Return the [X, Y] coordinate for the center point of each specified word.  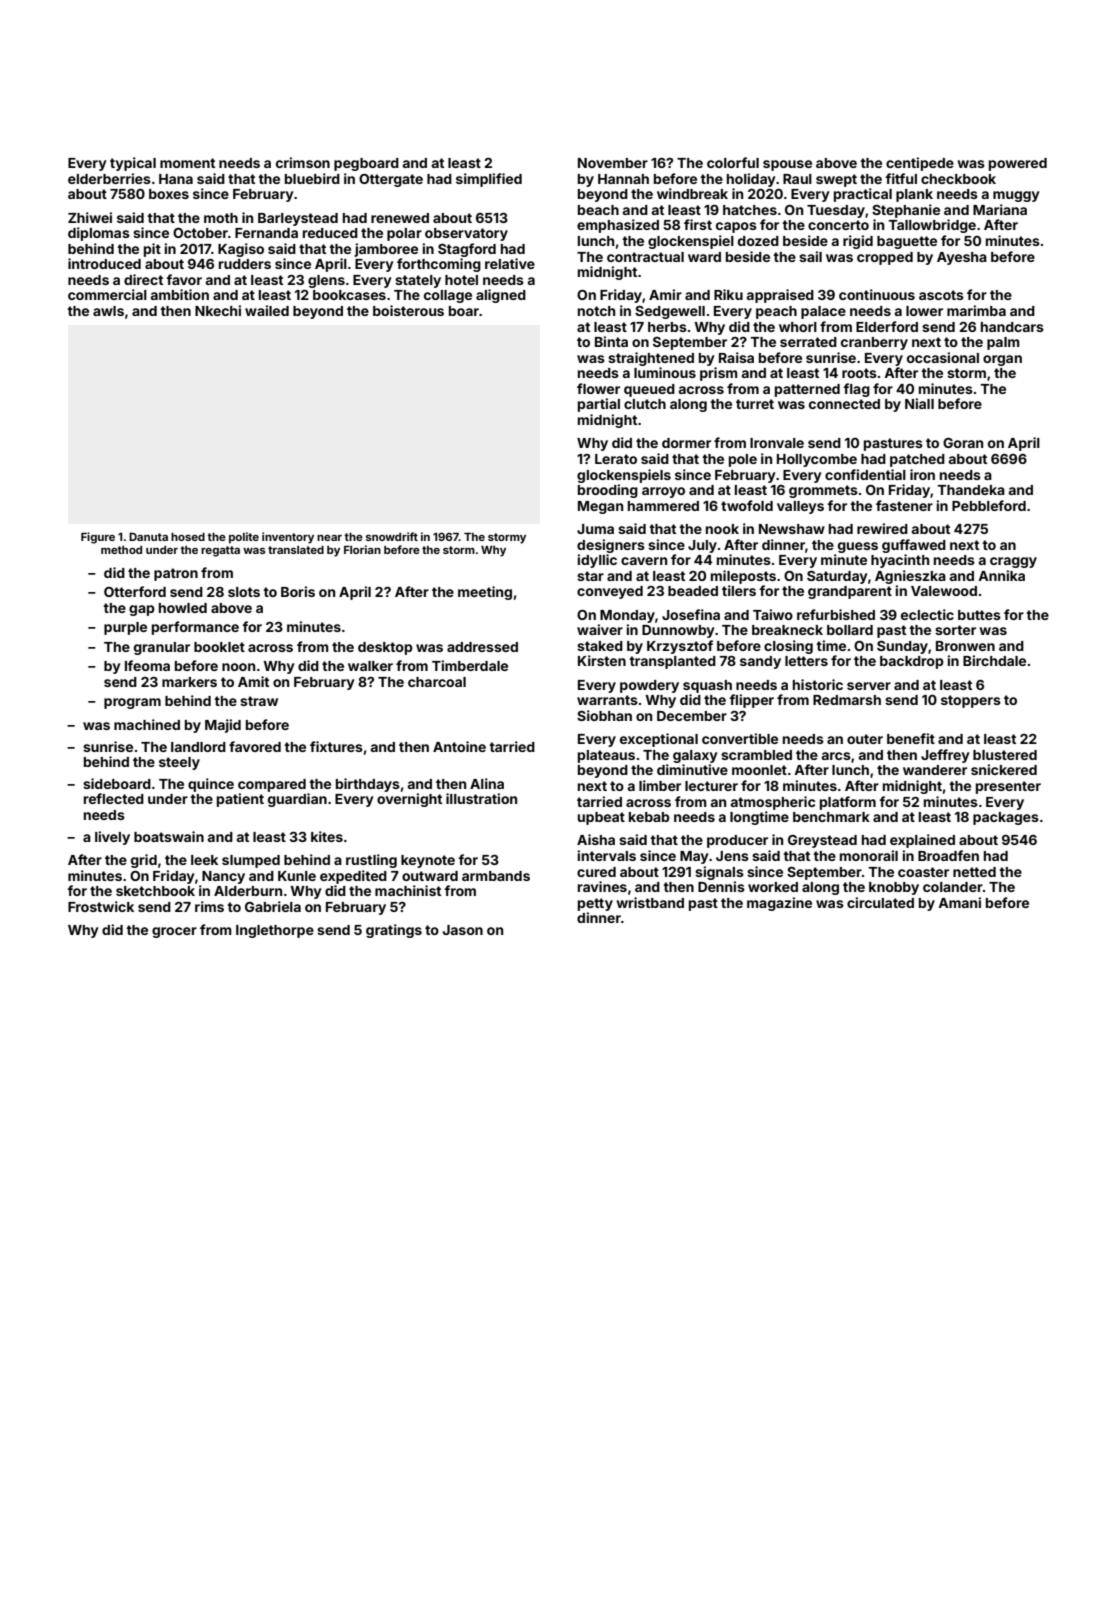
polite [244, 538]
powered [1018, 164]
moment [187, 163]
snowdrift [392, 536]
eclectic [927, 614]
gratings [394, 931]
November [613, 163]
